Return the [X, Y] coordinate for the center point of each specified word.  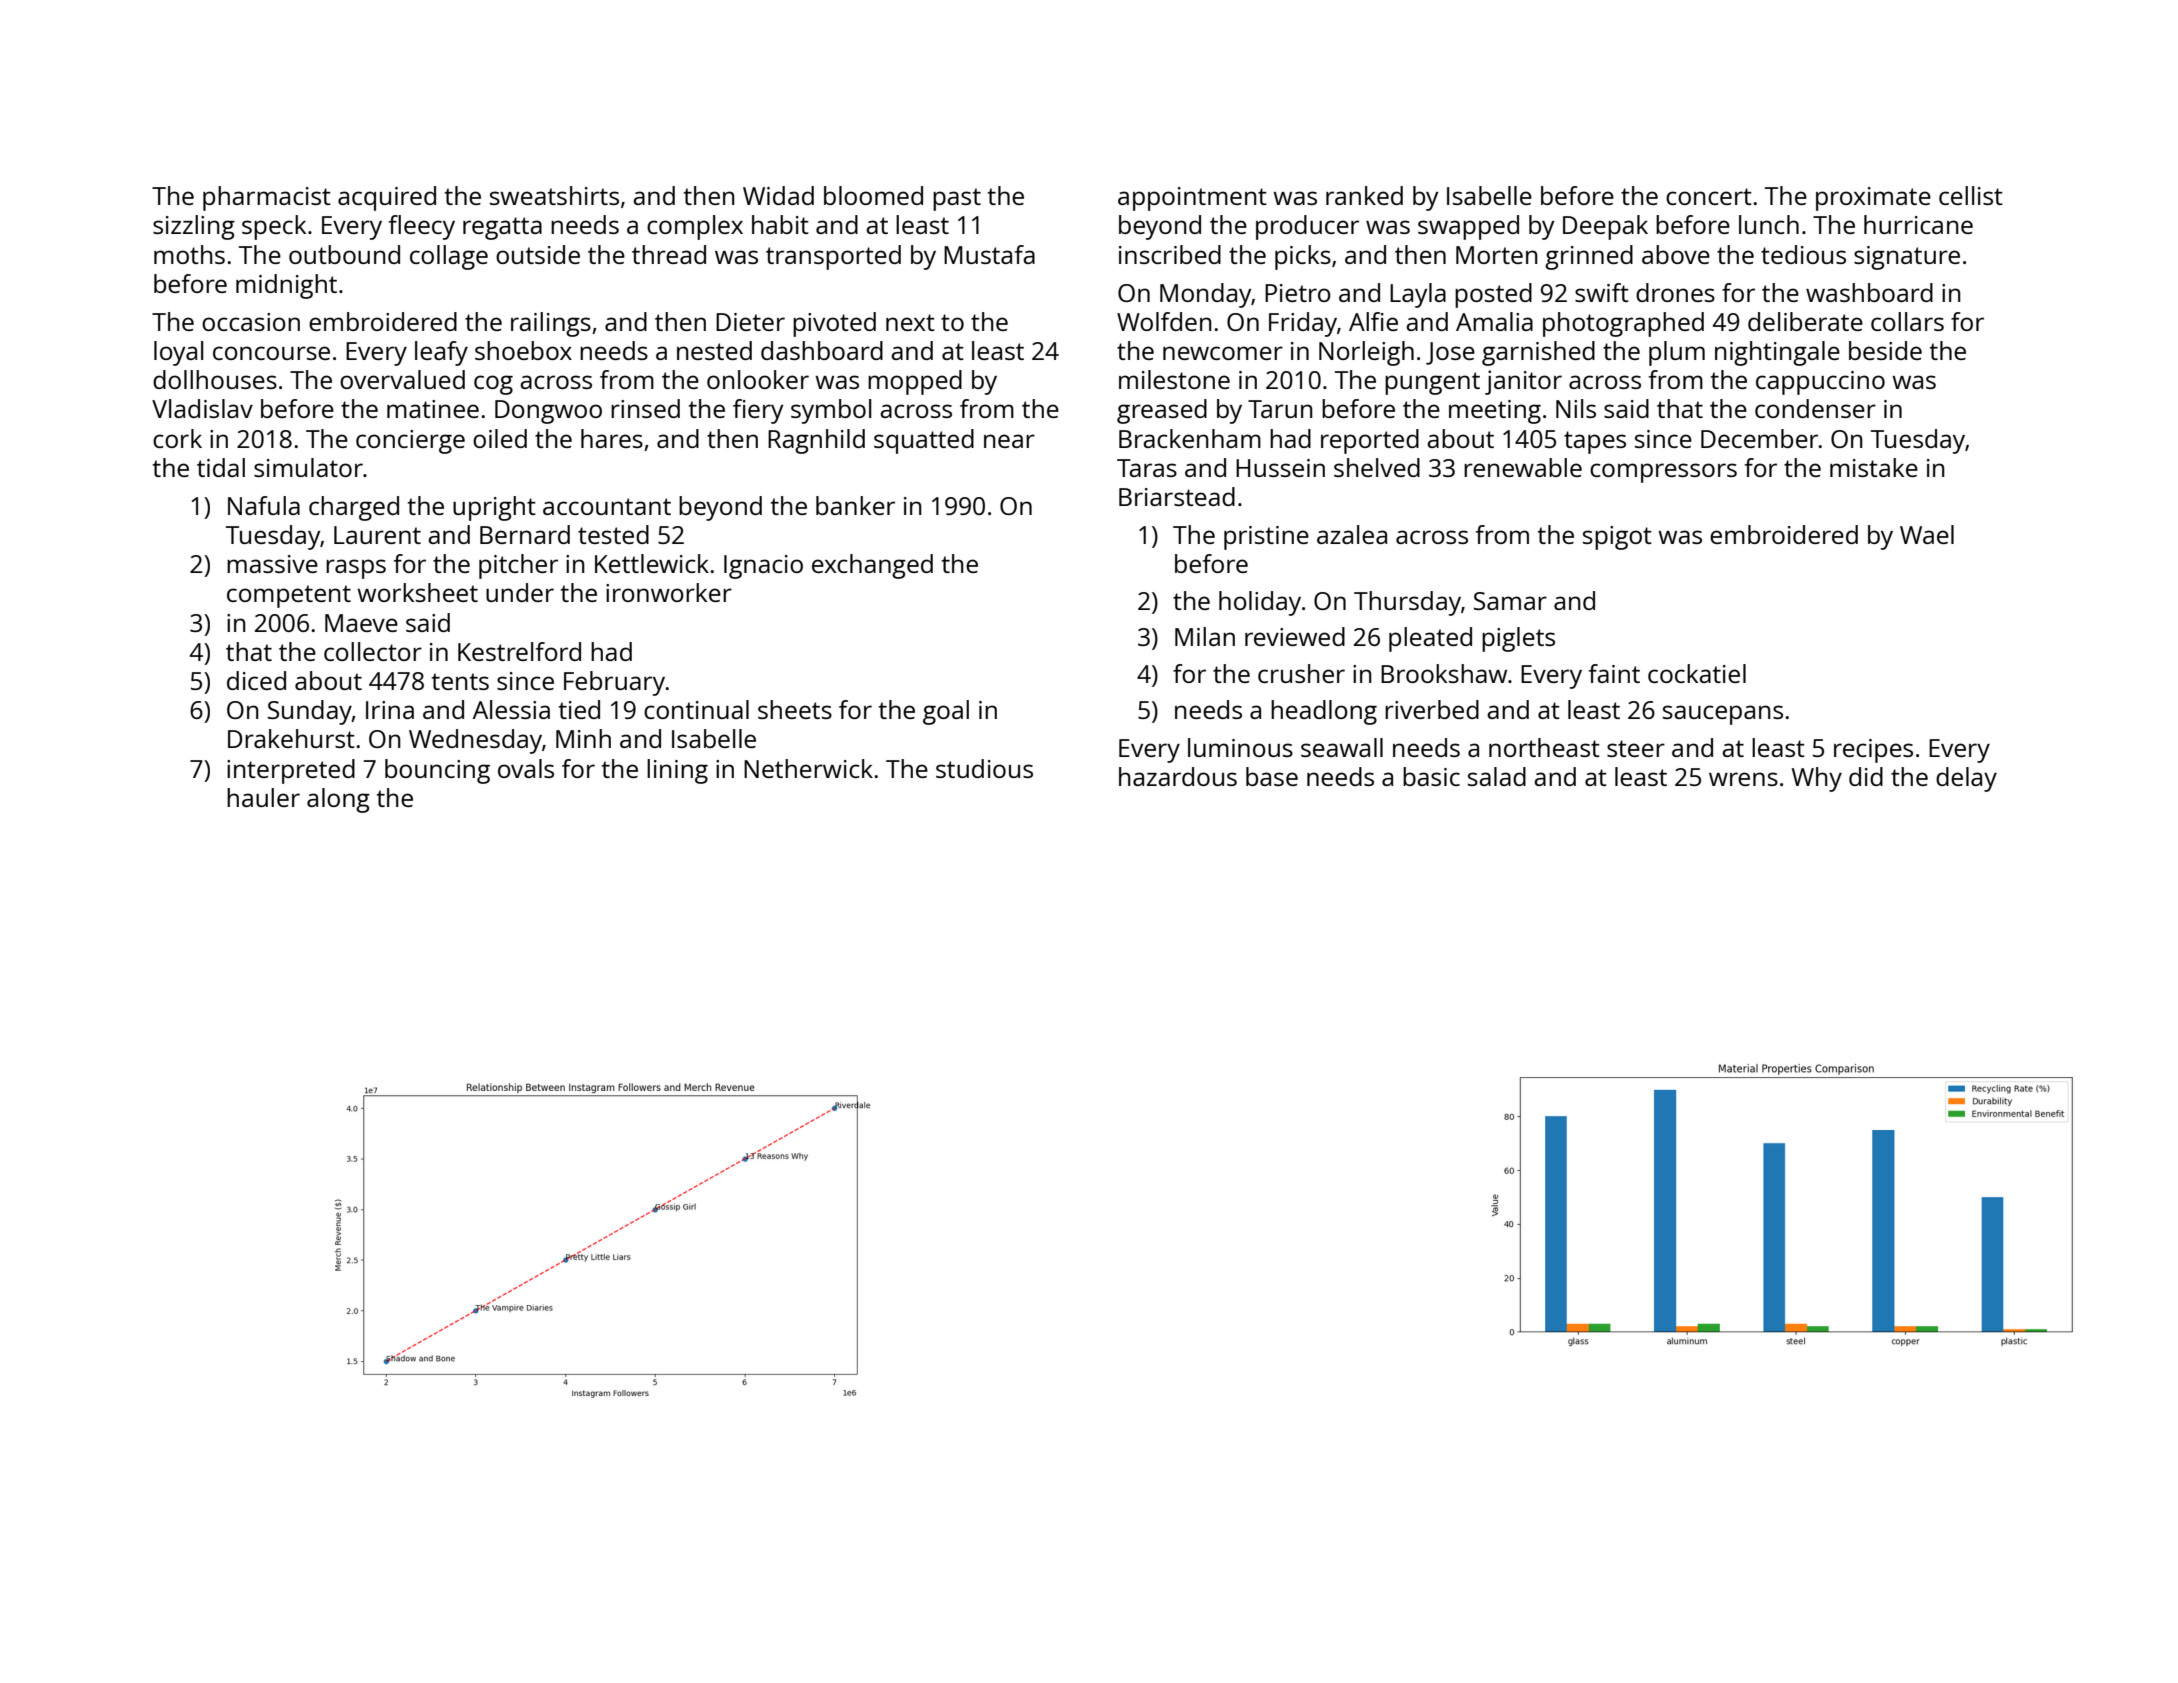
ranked [1364, 195]
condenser [1815, 408]
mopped [915, 382]
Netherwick [808, 768]
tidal [221, 467]
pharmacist [267, 198]
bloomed [873, 195]
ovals [526, 768]
